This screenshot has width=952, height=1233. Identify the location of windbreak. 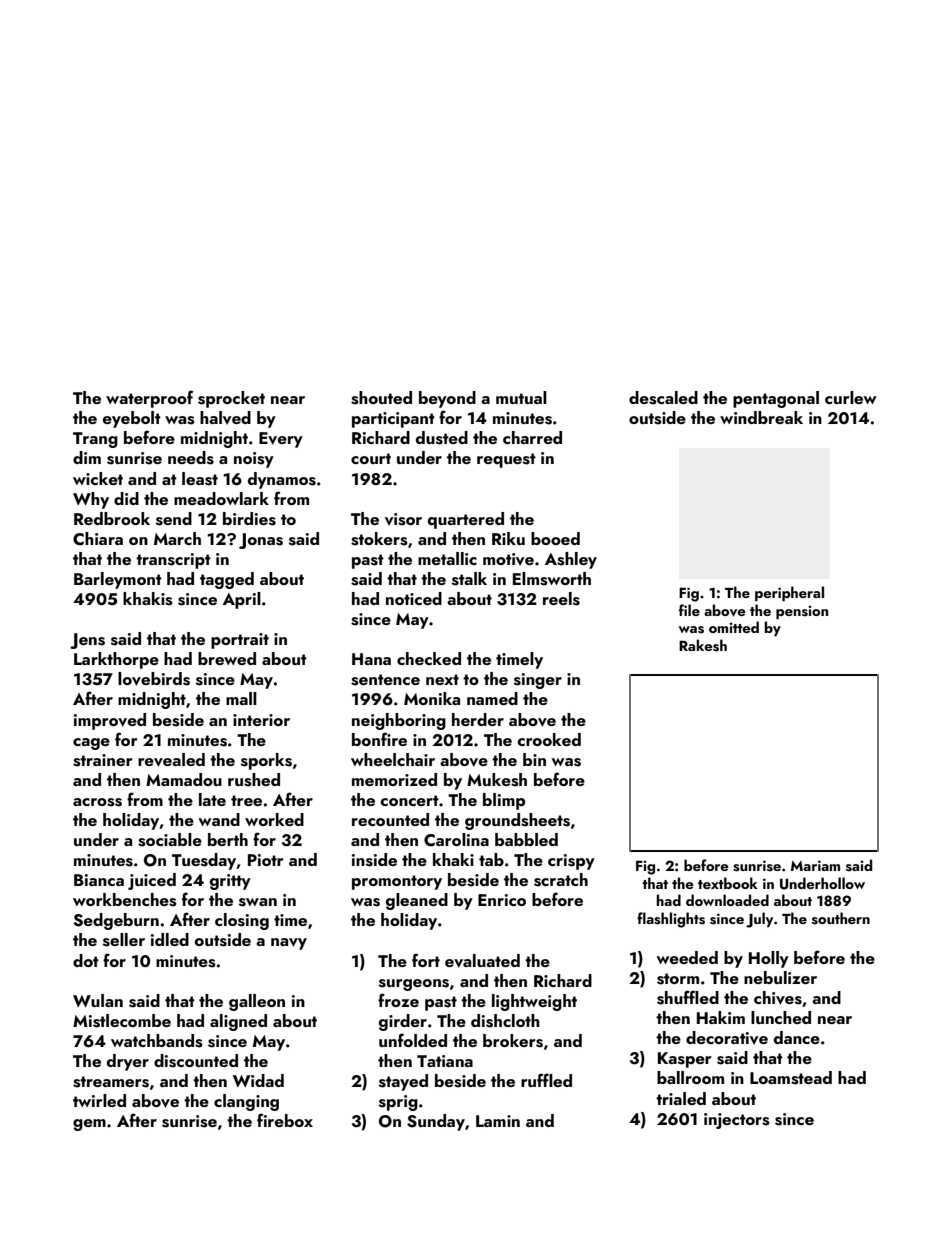
(761, 417).
